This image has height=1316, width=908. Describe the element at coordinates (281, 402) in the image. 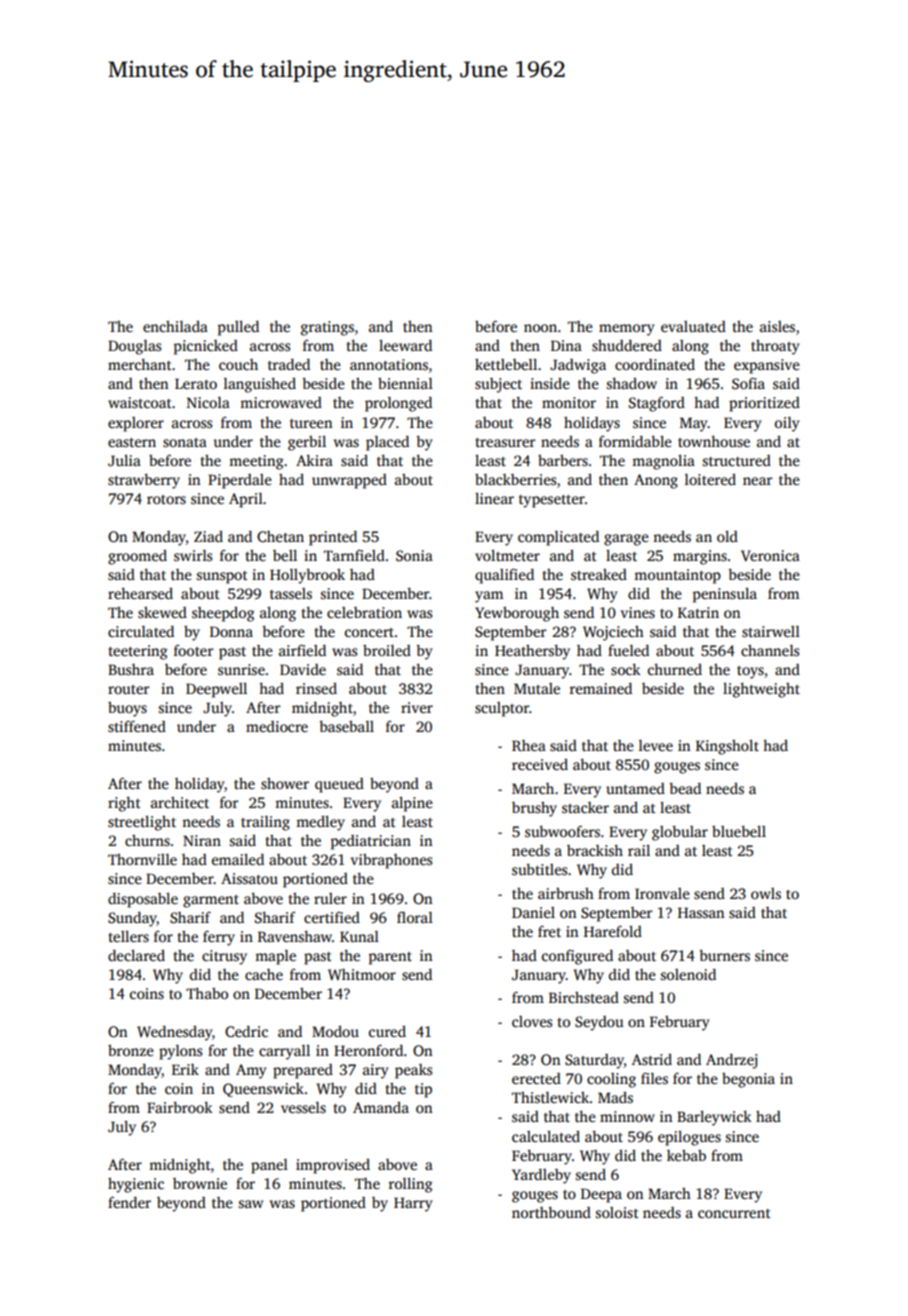

I see `microwaved` at that location.
